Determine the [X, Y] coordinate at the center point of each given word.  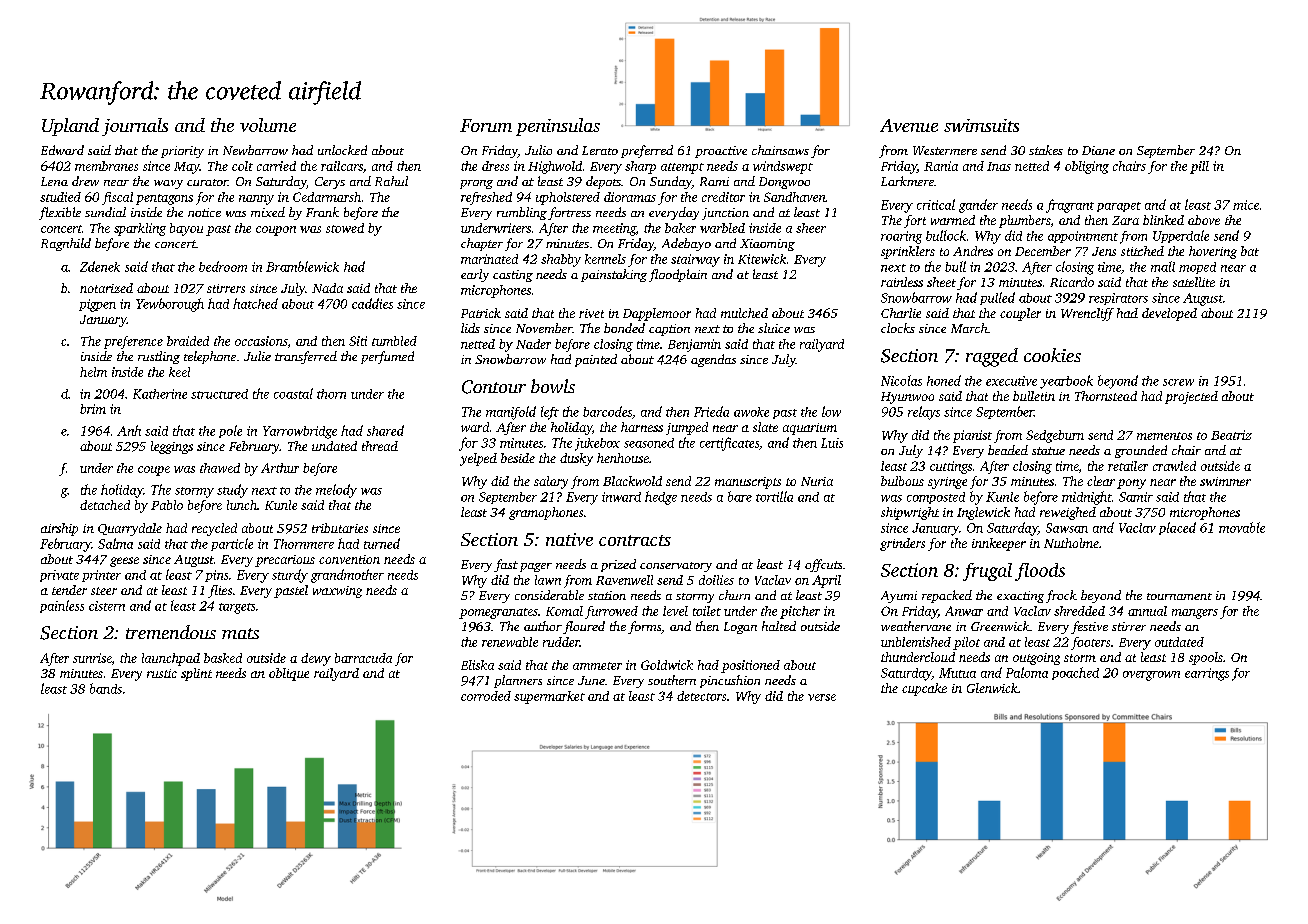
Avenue [909, 125]
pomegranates [498, 613]
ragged [992, 357]
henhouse [623, 458]
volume [268, 125]
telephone [210, 357]
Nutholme [1071, 543]
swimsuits [981, 125]
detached [105, 505]
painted [596, 360]
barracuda [363, 658]
